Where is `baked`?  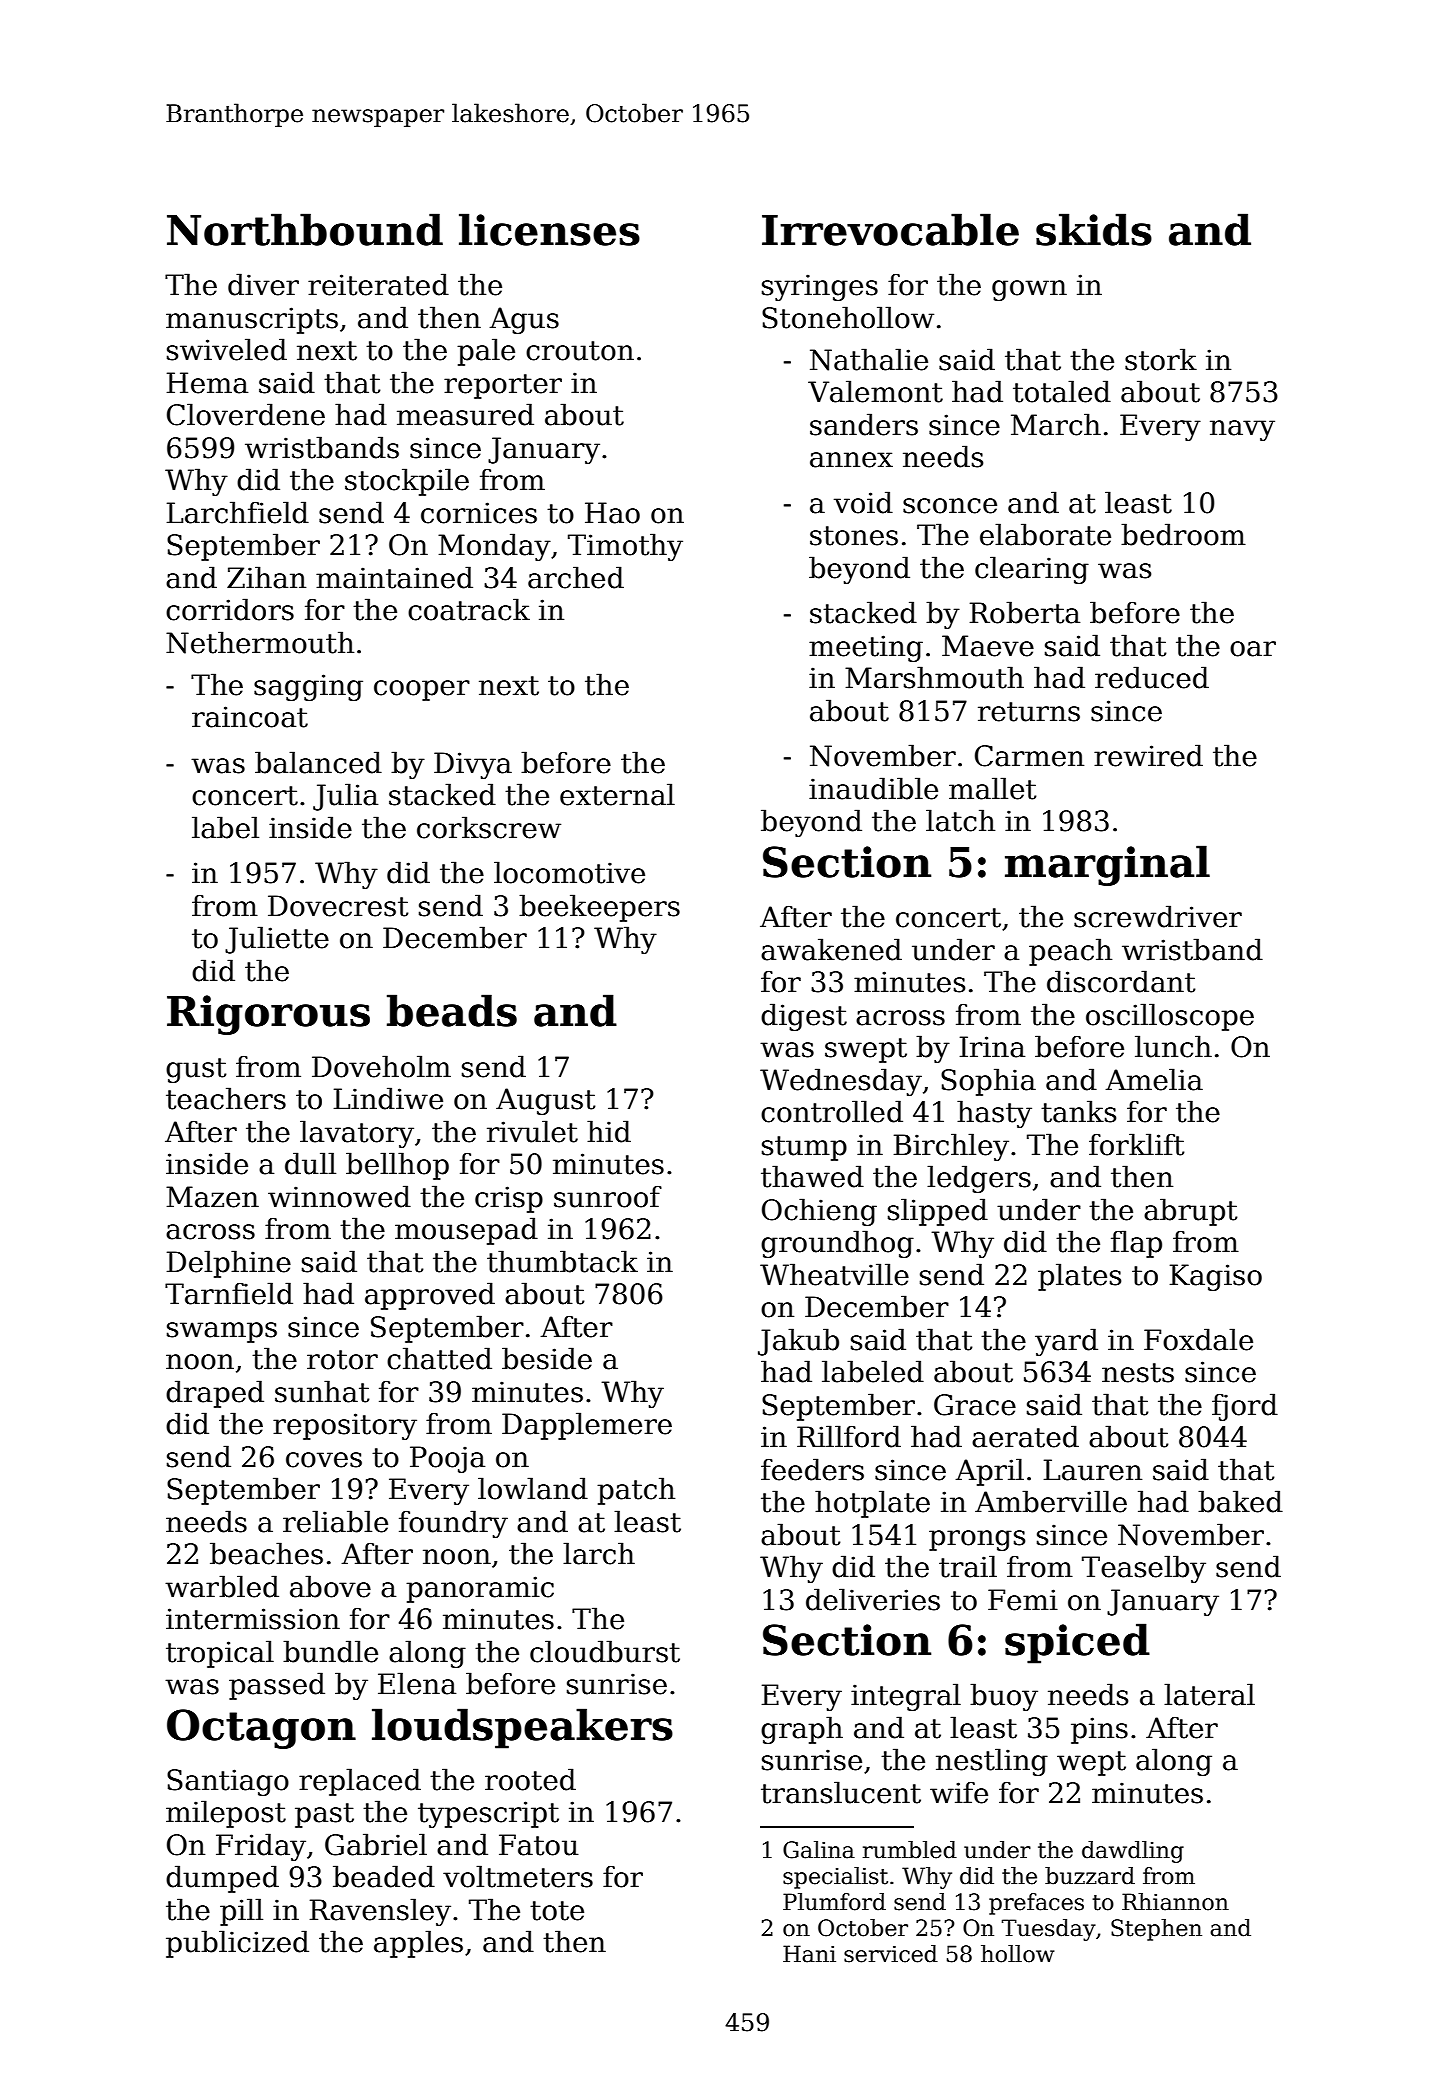
baked is located at coordinates (1240, 1501).
